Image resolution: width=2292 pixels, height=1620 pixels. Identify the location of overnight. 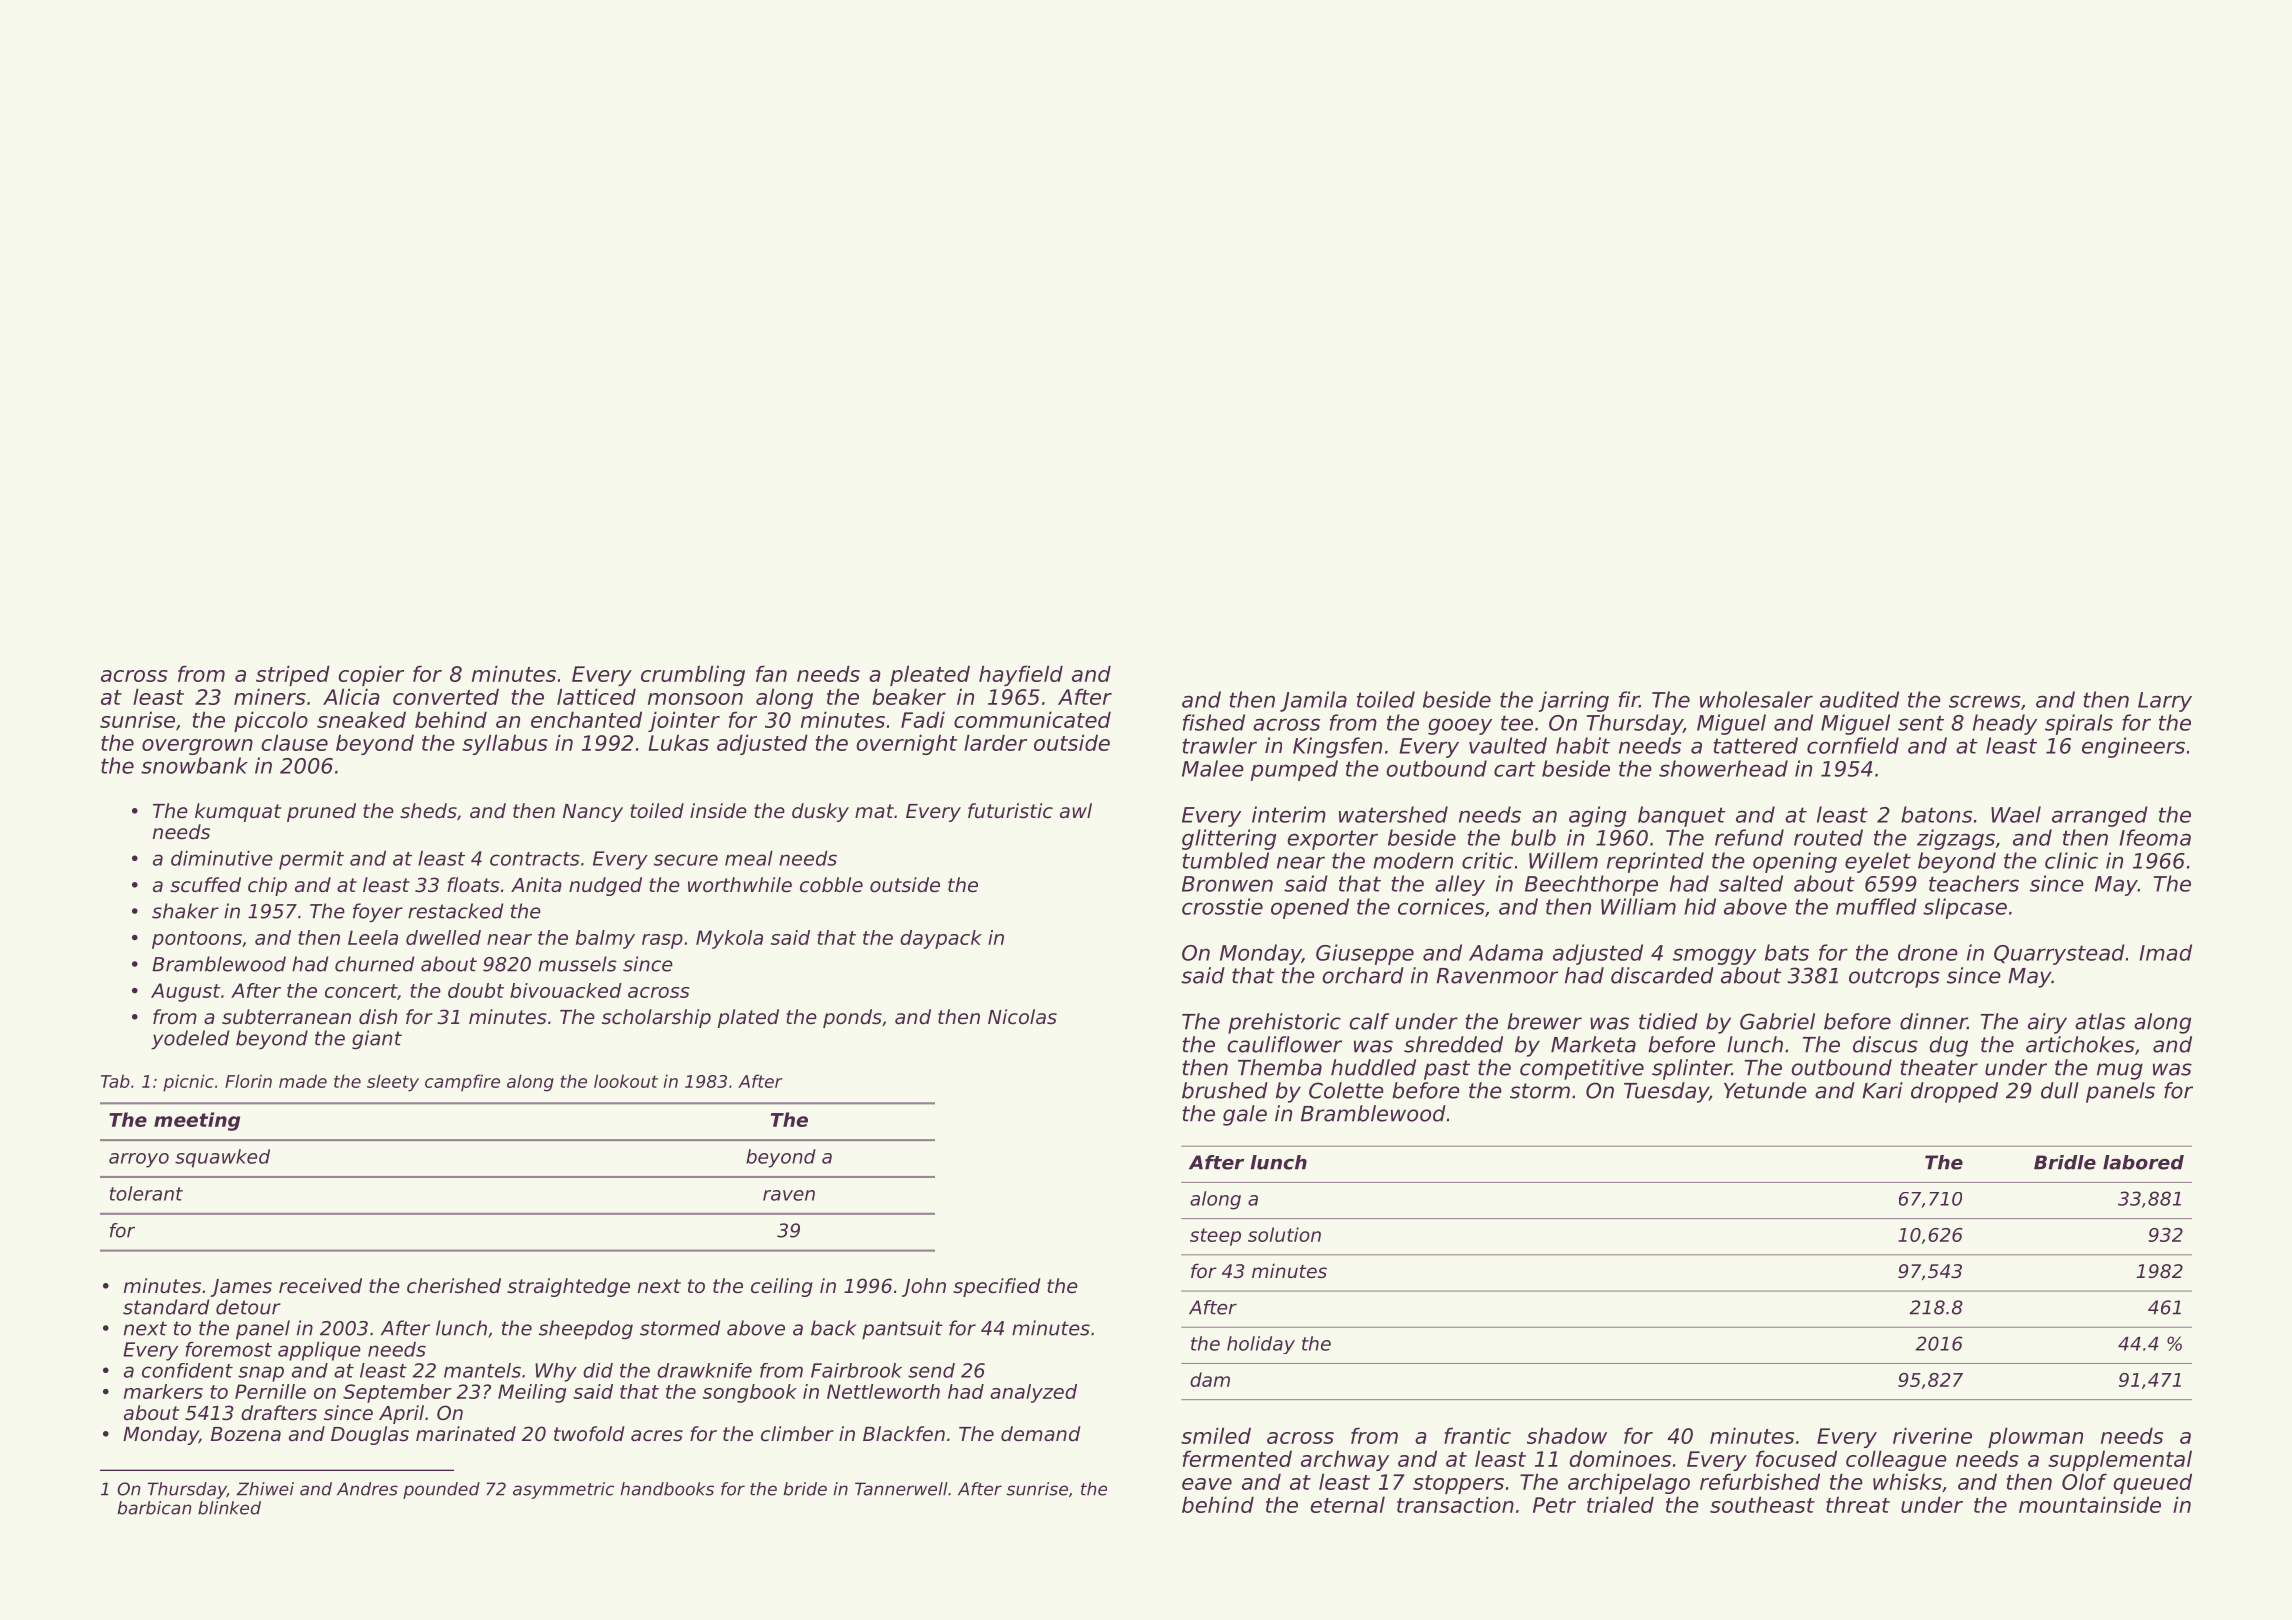
(907, 744).
